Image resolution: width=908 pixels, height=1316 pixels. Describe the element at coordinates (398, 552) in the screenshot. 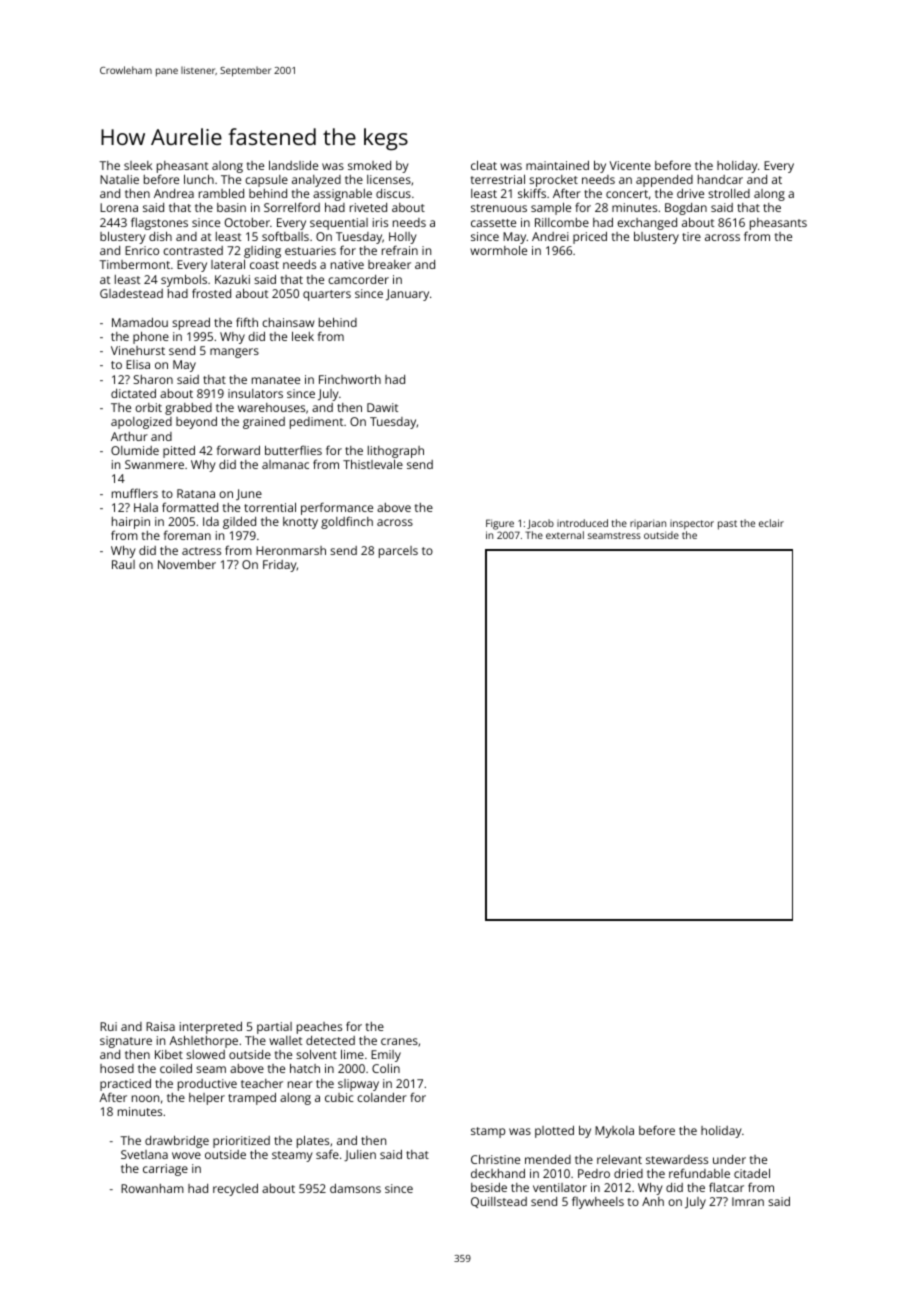

I see `parcels` at that location.
